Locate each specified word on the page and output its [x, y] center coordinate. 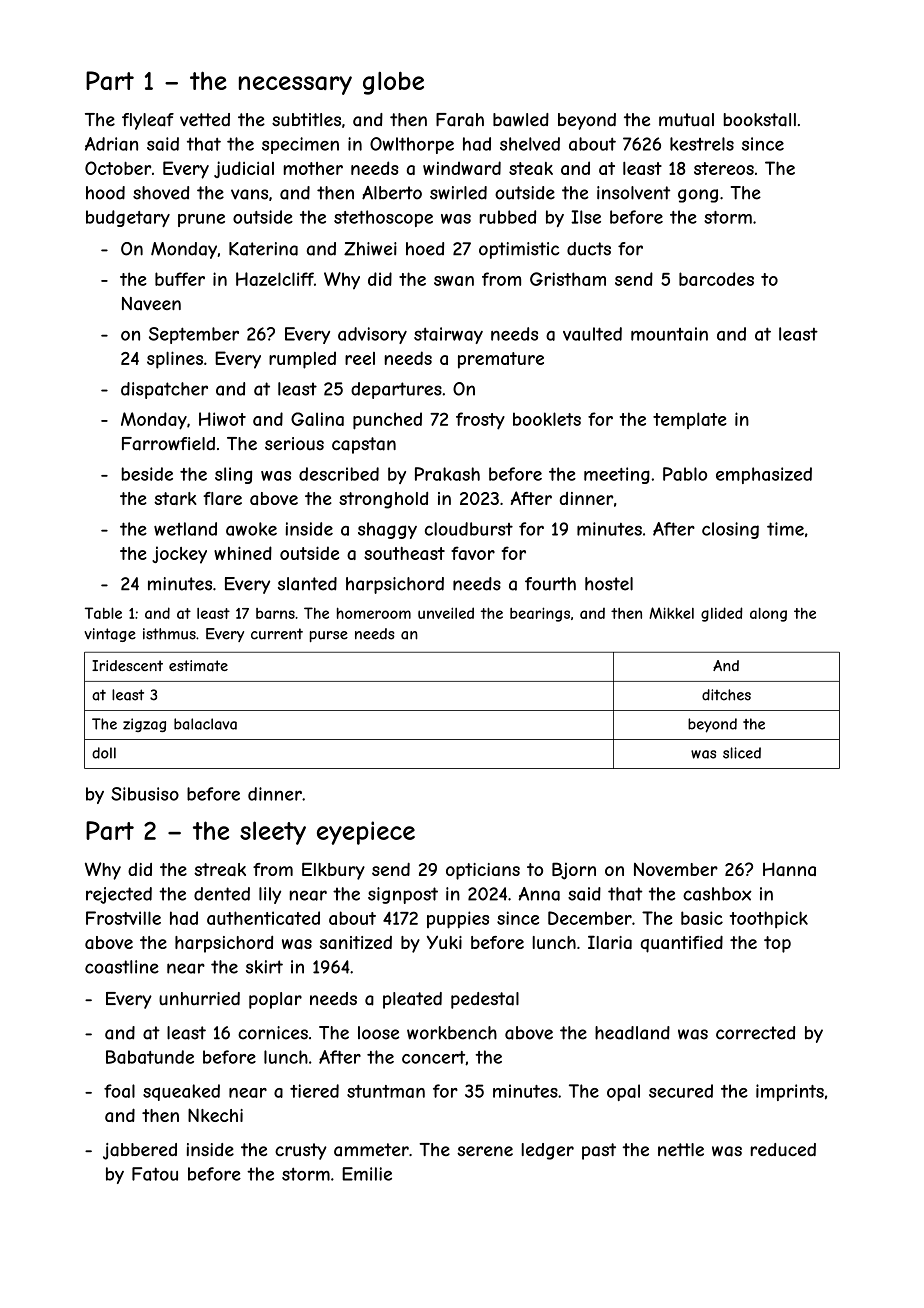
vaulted [592, 334]
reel [360, 358]
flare [222, 499]
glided [722, 614]
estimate [198, 666]
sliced [742, 753]
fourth [550, 584]
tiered [314, 1091]
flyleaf [148, 121]
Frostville [123, 918]
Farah [460, 120]
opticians [483, 871]
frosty [480, 421]
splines [175, 360]
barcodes [716, 279]
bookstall [760, 120]
